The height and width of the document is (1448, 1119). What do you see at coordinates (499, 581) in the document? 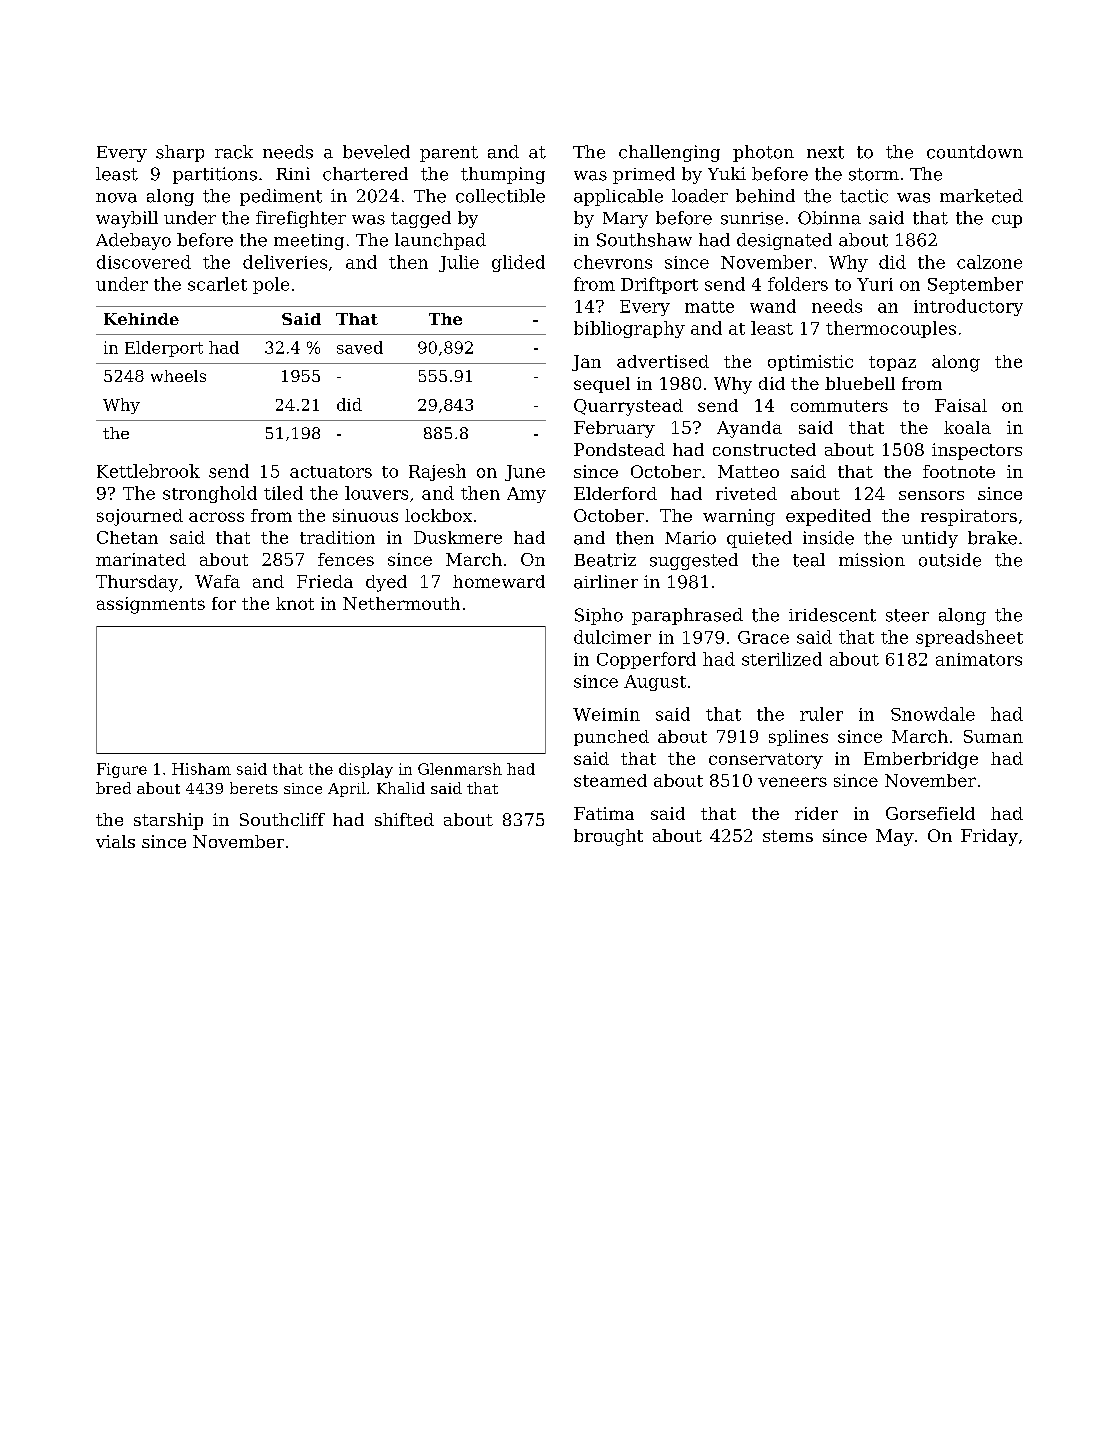
I see `homeward` at bounding box center [499, 581].
